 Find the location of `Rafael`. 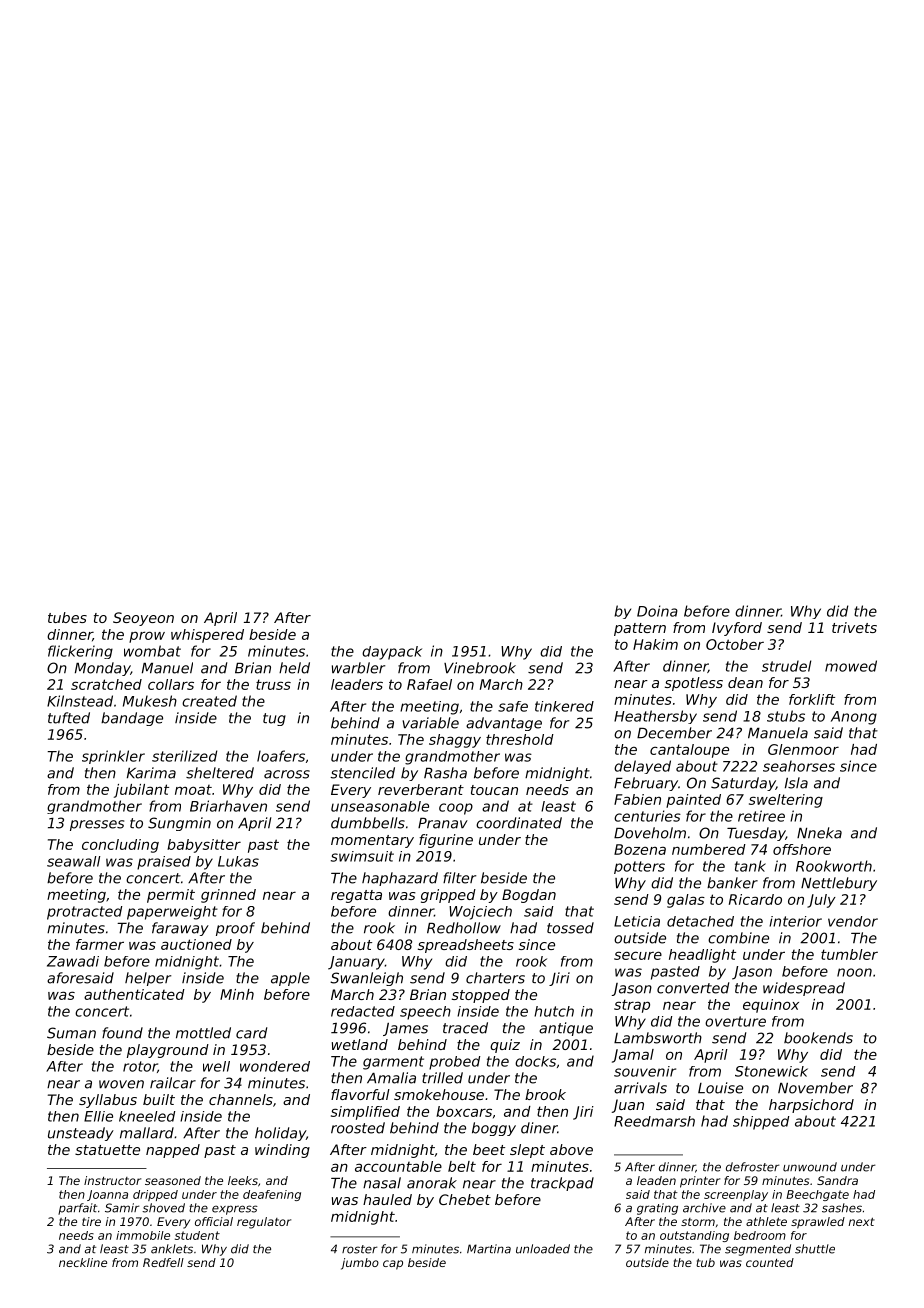

Rafael is located at coordinates (429, 684).
